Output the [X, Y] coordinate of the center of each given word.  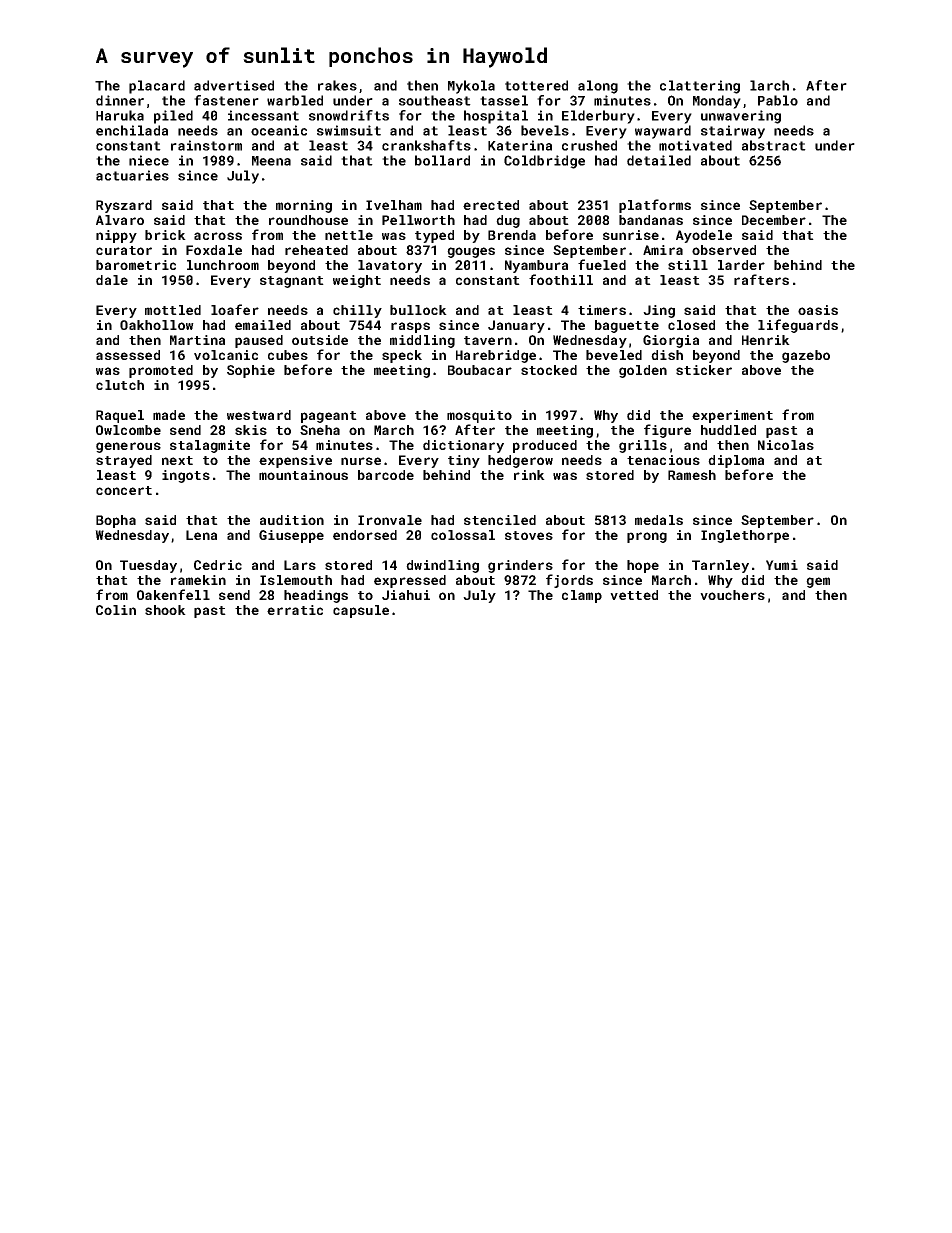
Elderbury [598, 117]
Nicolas [786, 445]
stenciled [500, 520]
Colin [116, 610]
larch [769, 85]
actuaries [132, 175]
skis [251, 430]
